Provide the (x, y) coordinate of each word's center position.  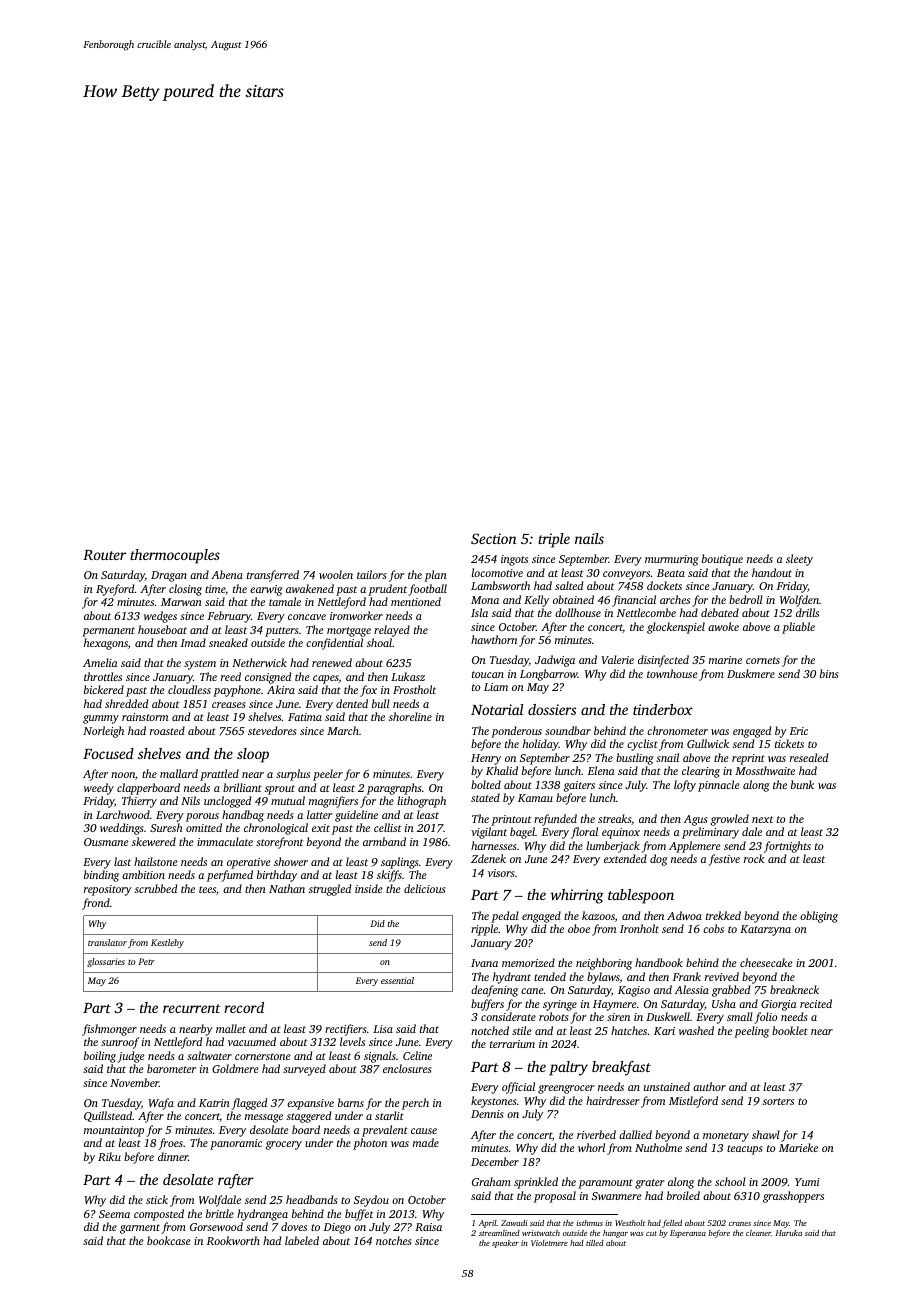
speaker (505, 1244)
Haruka (789, 1233)
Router (104, 555)
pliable (798, 628)
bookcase (169, 1240)
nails (589, 538)
